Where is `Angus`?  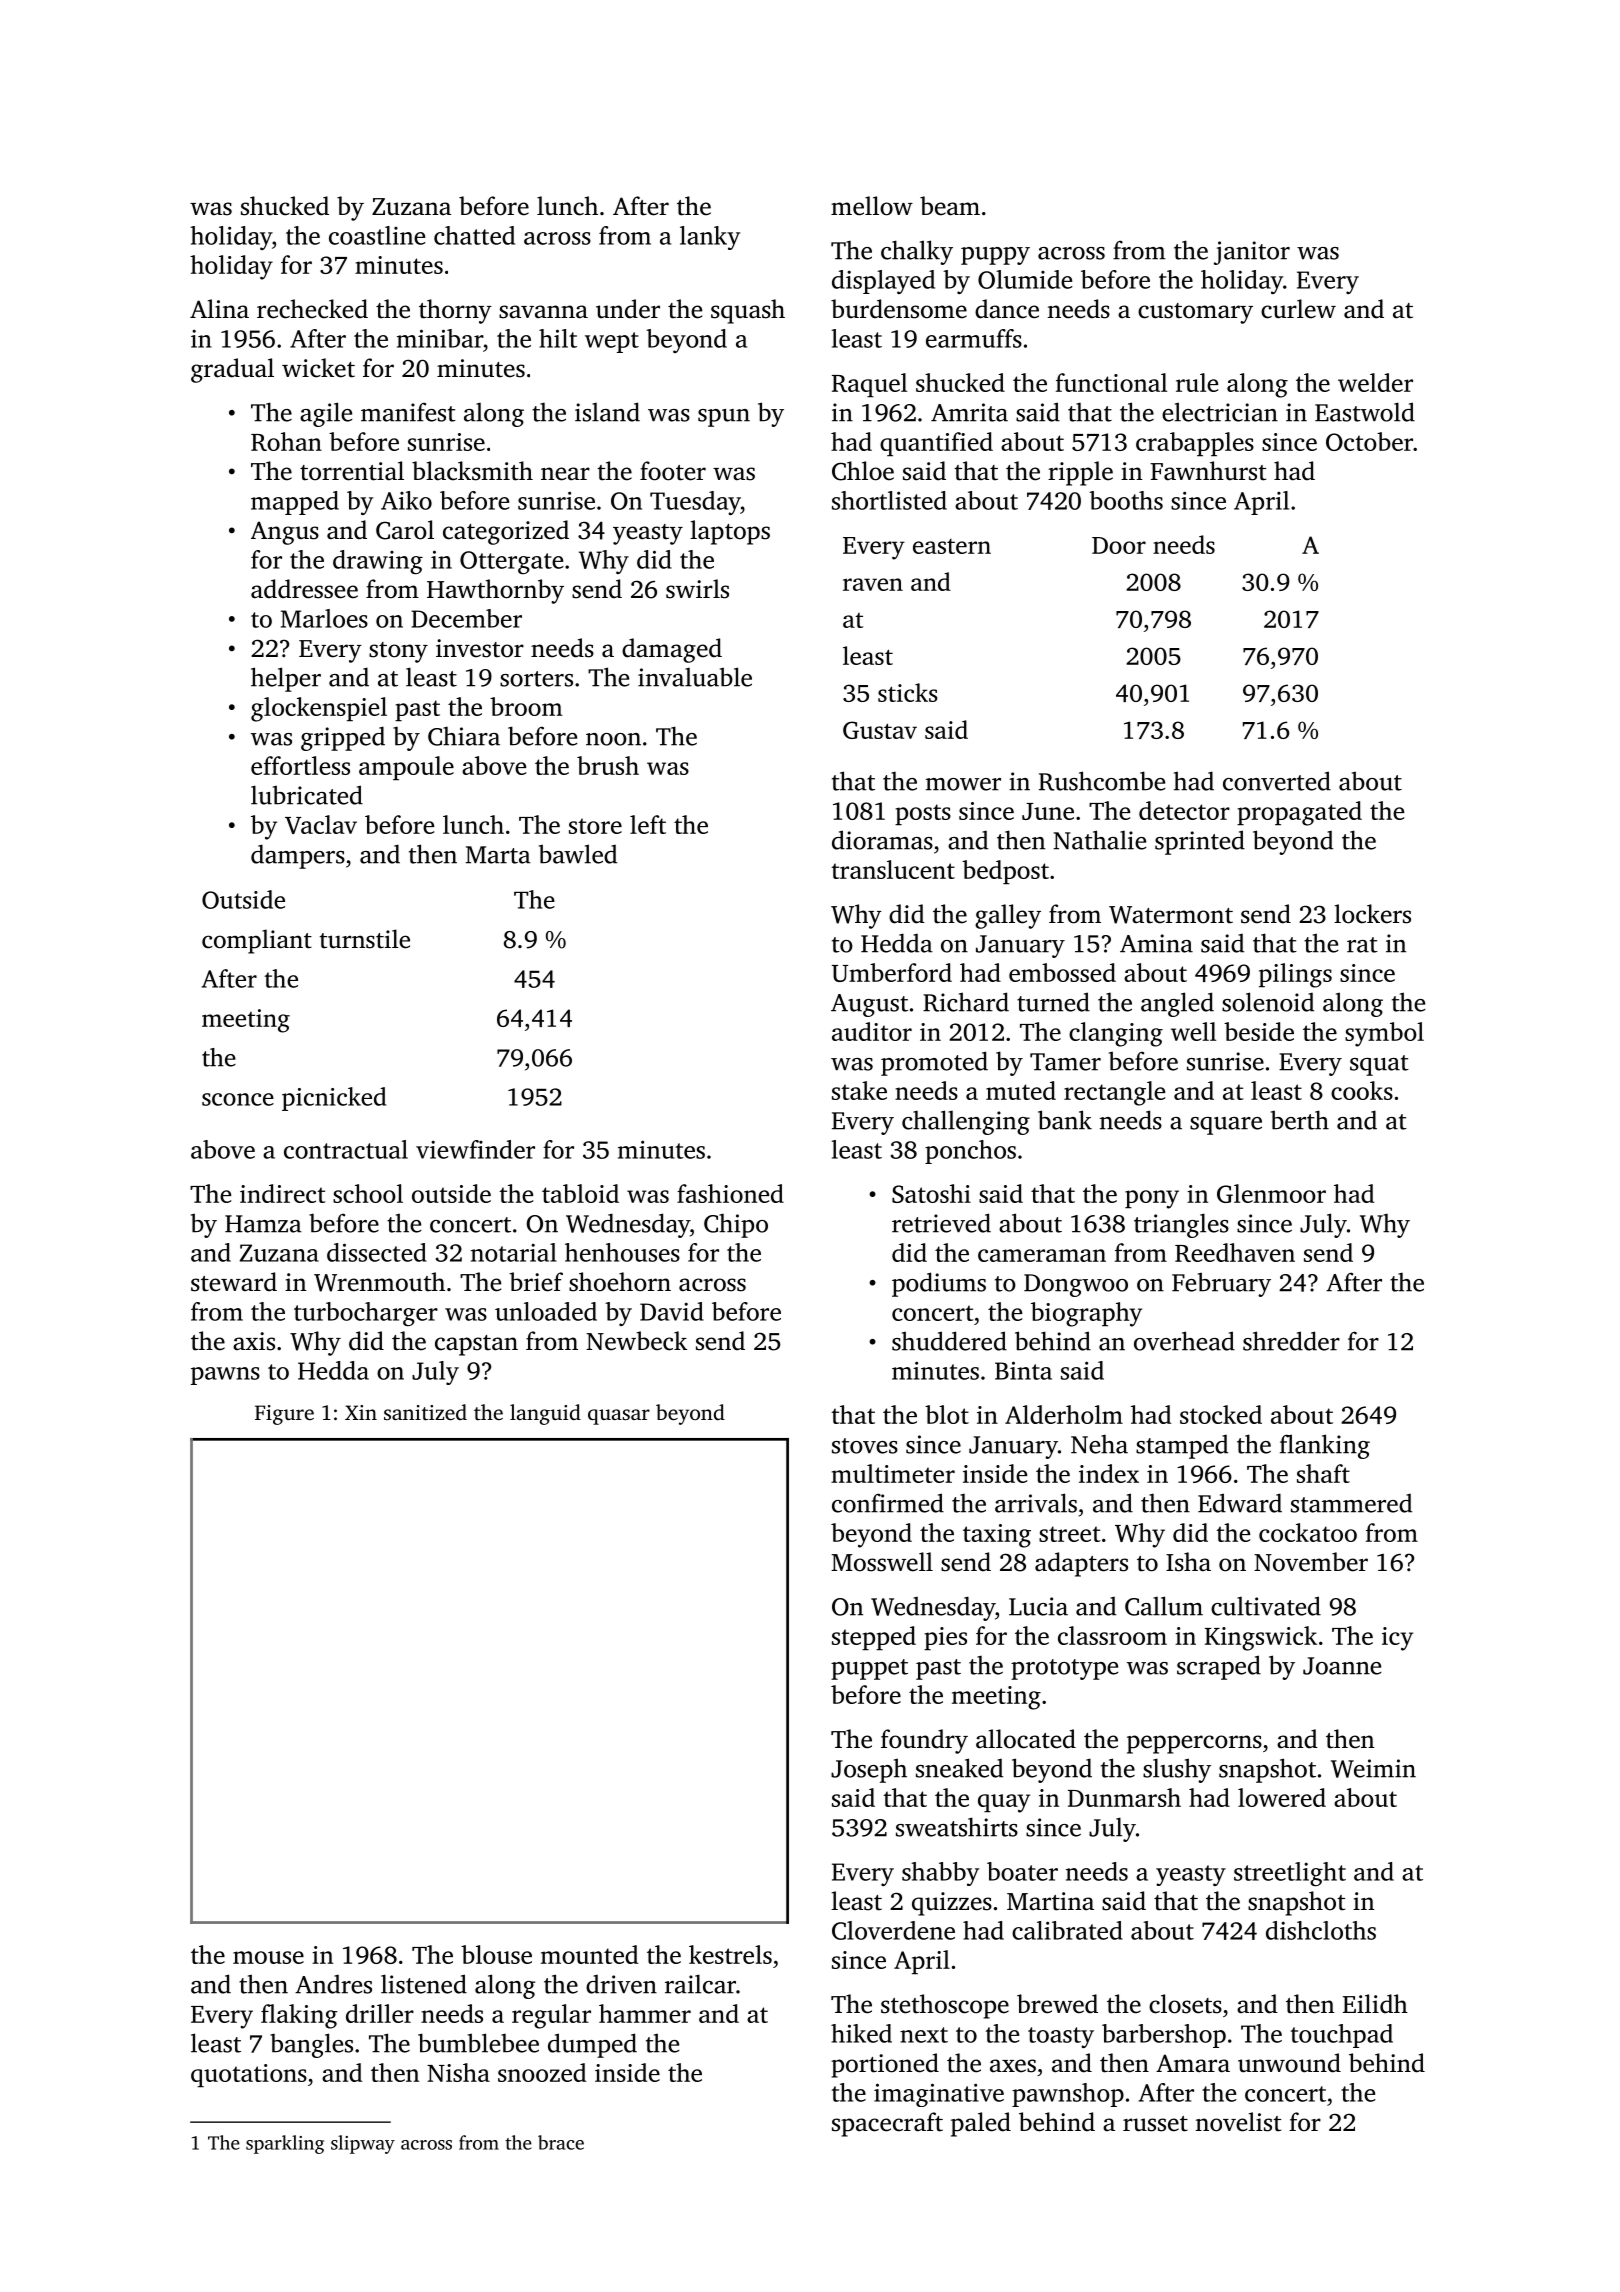 Angus is located at coordinates (285, 533).
